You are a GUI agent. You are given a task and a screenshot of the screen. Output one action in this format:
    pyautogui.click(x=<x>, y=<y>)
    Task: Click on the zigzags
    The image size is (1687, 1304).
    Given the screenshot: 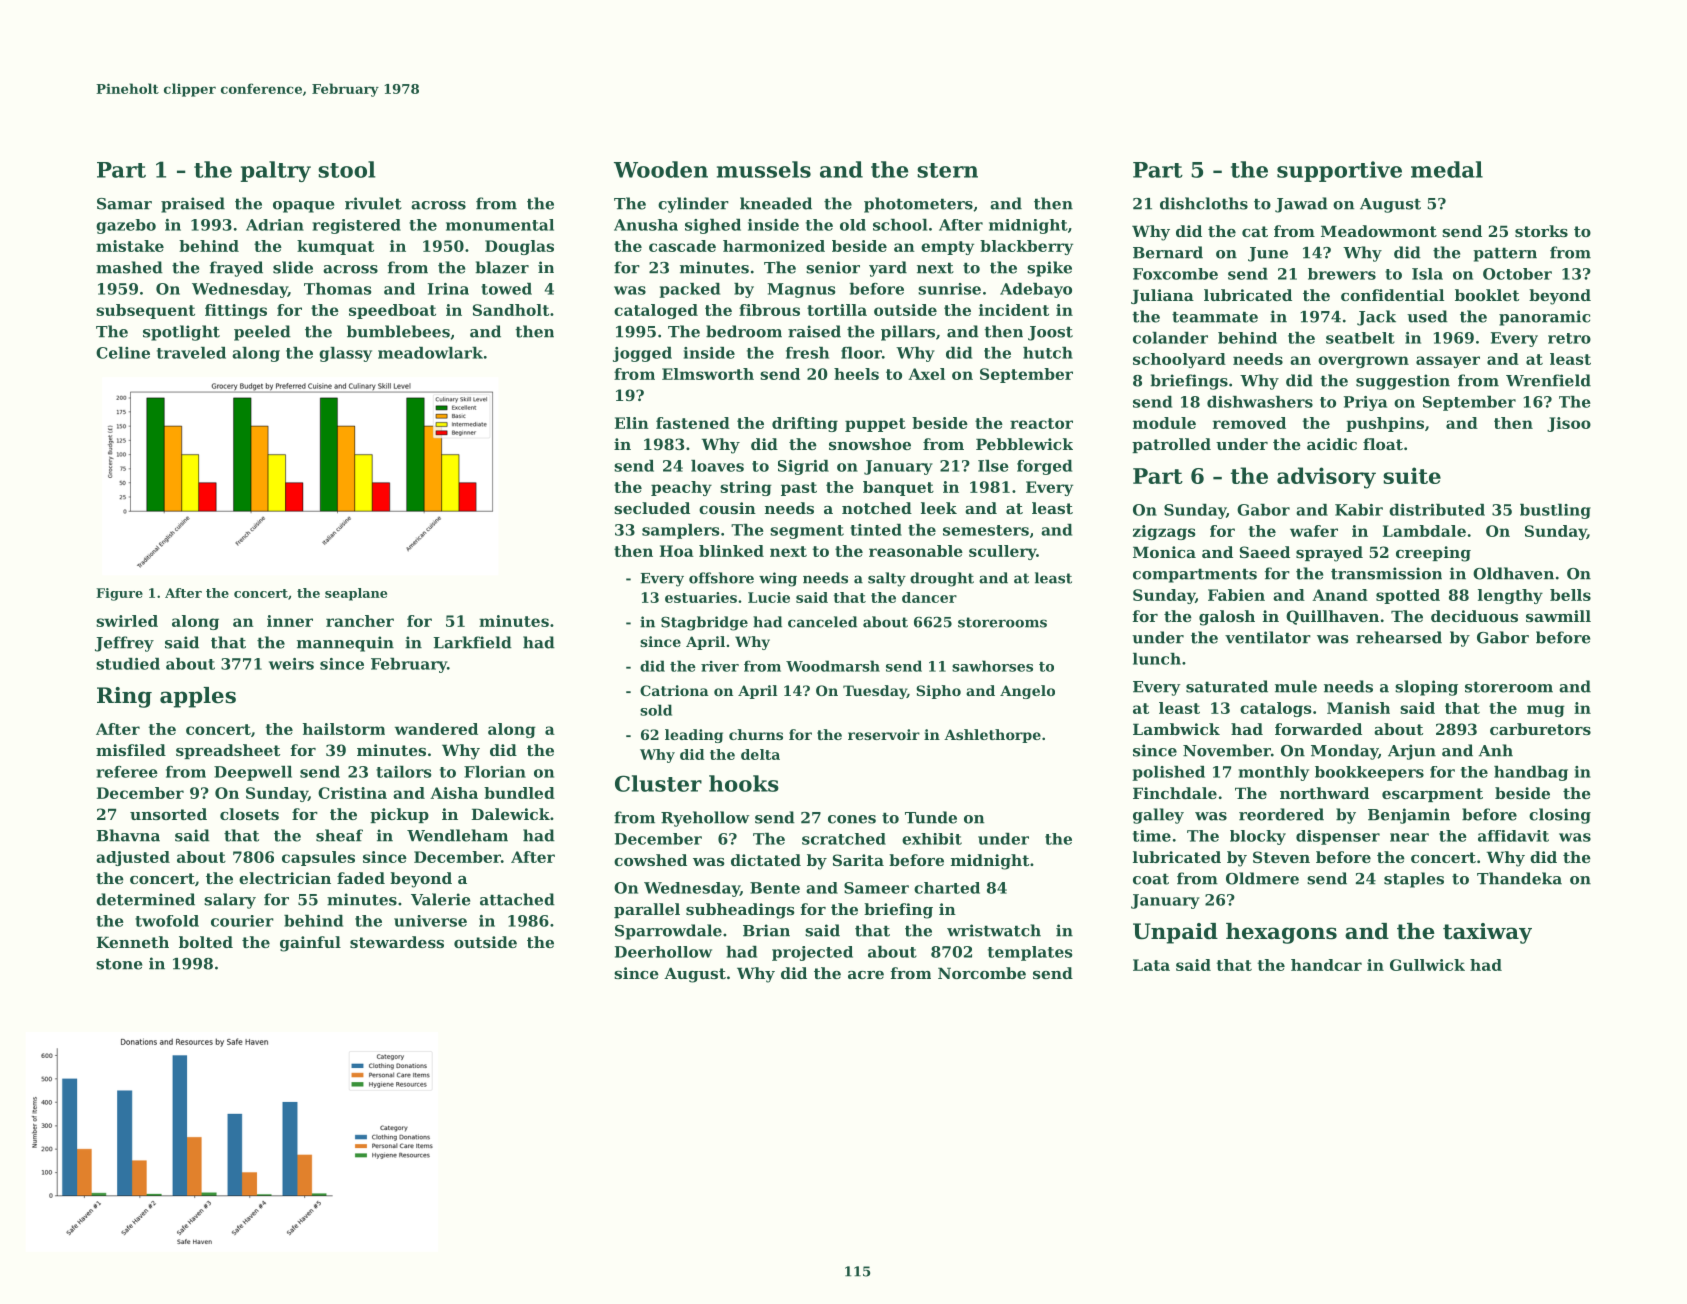 What is the action you would take?
    pyautogui.click(x=1164, y=532)
